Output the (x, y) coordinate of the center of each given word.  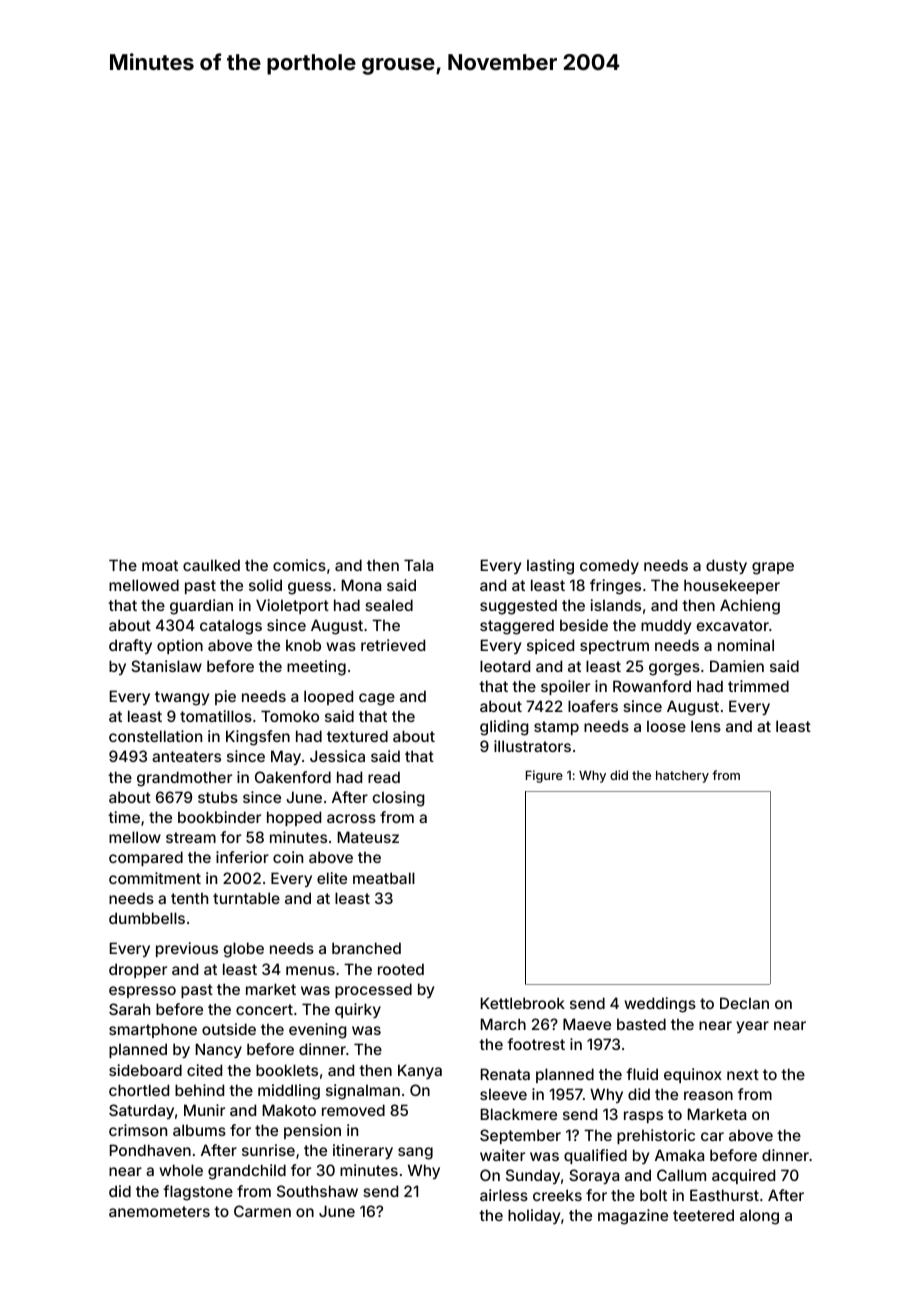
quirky (358, 1010)
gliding (504, 728)
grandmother (184, 779)
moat (160, 565)
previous (187, 949)
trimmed (758, 686)
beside (584, 625)
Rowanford (652, 686)
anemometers (159, 1211)
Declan (744, 1003)
